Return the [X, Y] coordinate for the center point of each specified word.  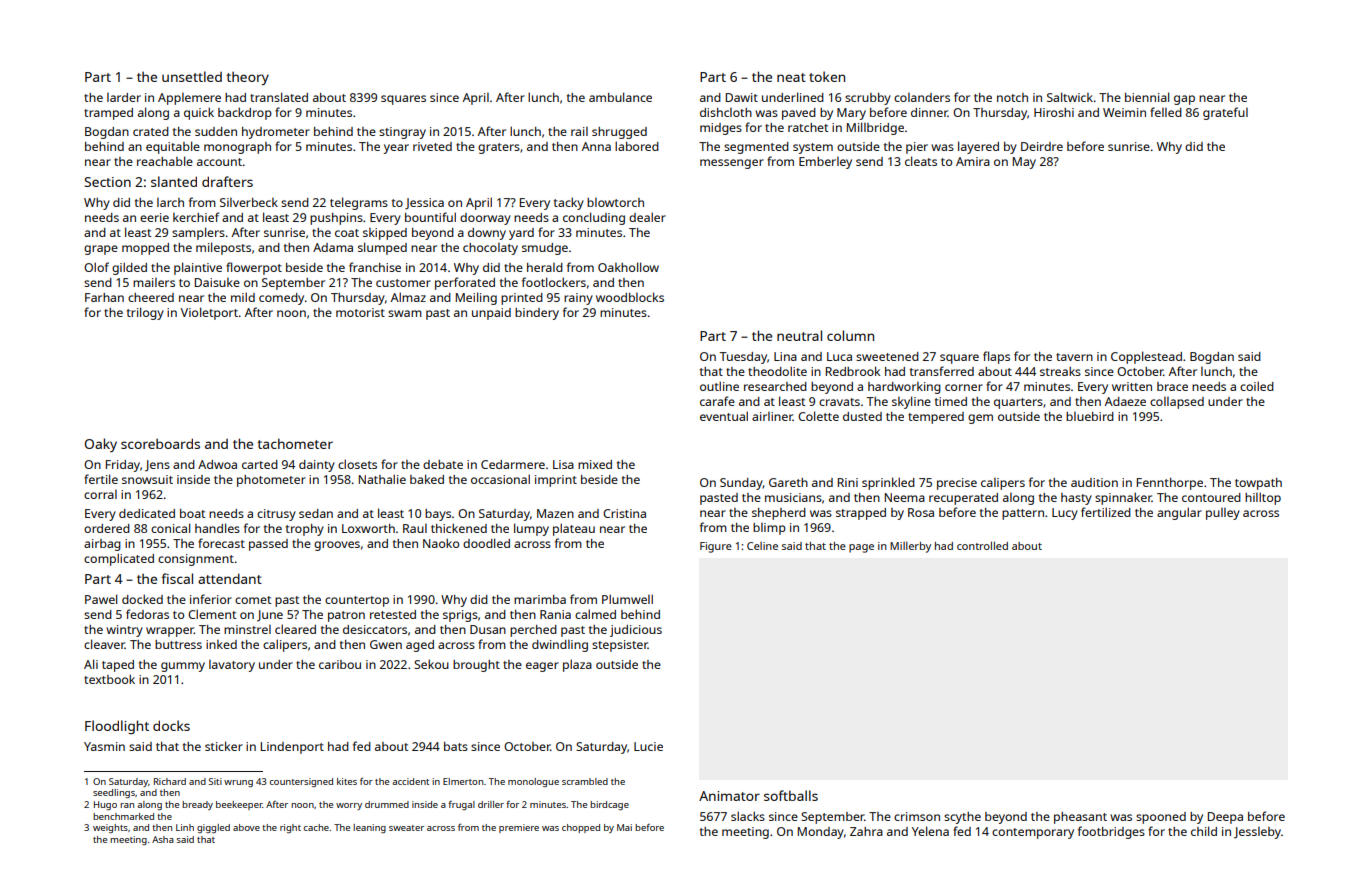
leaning [369, 828]
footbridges [1111, 832]
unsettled [192, 76]
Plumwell [627, 599]
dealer [647, 217]
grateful [1225, 113]
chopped [581, 828]
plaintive [198, 268]
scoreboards [160, 443]
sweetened [887, 356]
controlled [982, 545]
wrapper [170, 632]
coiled [1257, 386]
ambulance [620, 97]
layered [978, 147]
